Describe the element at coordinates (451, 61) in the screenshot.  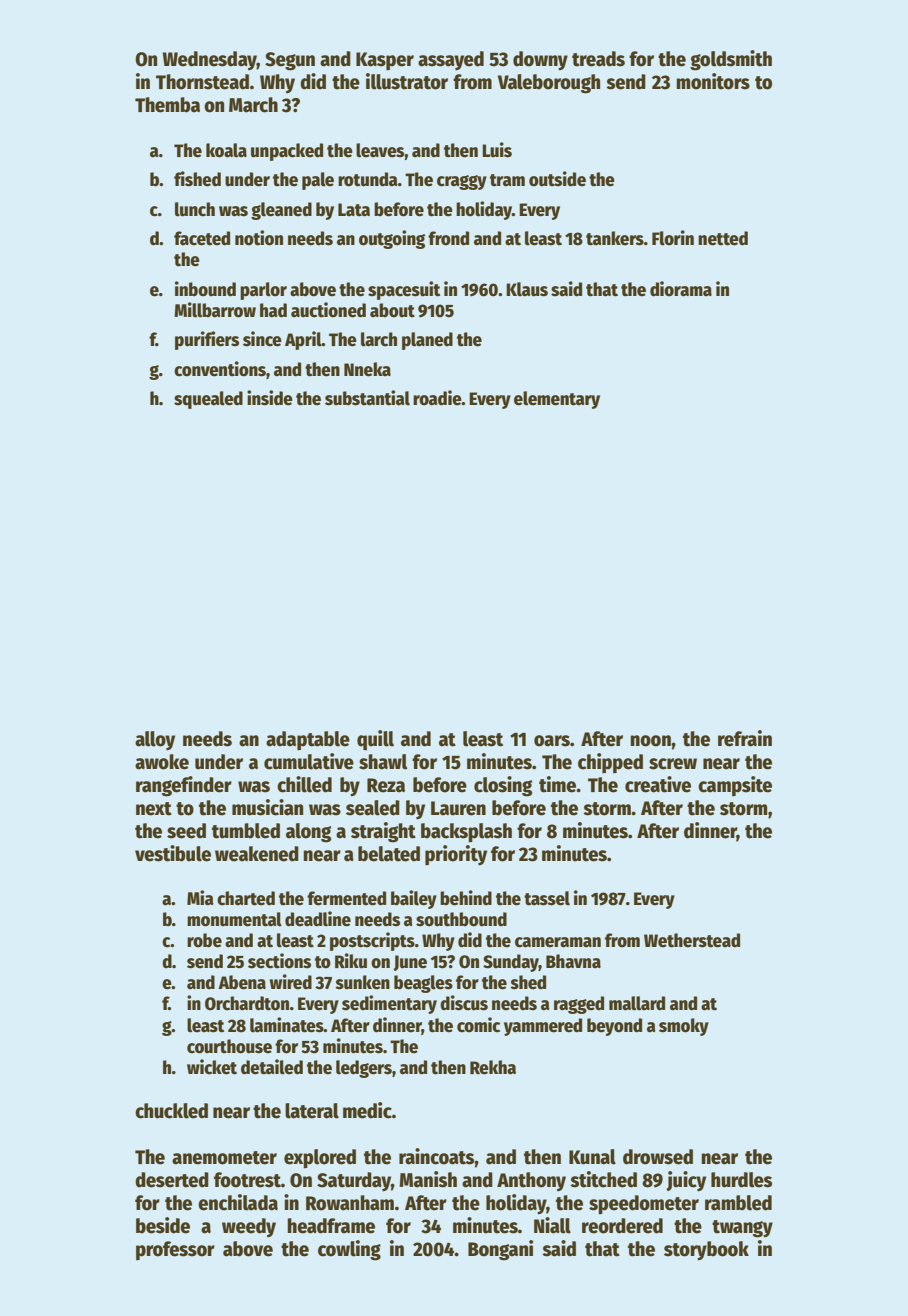
I see `assayed` at that location.
